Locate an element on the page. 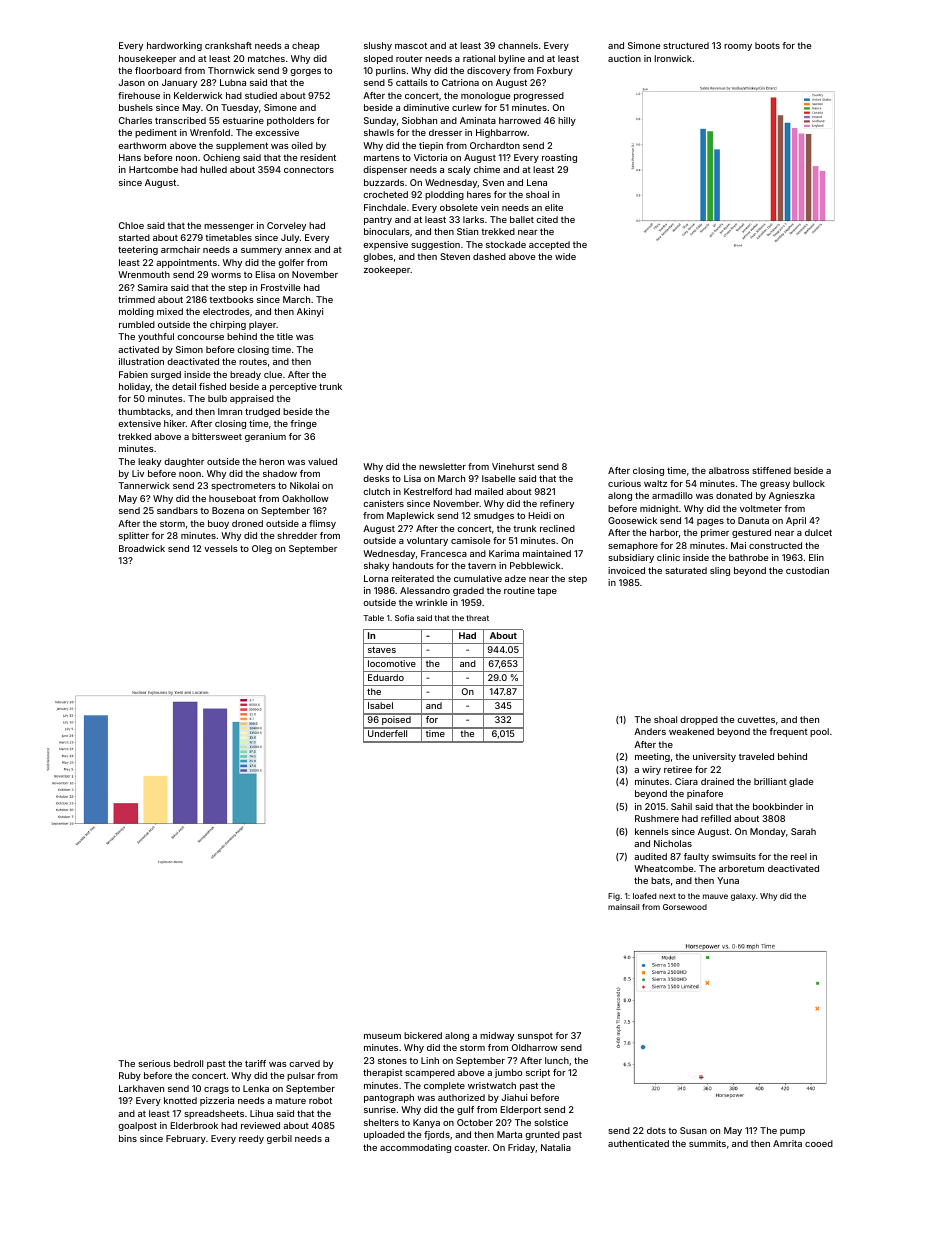 This image has width=952, height=1233. threat is located at coordinates (477, 618).
